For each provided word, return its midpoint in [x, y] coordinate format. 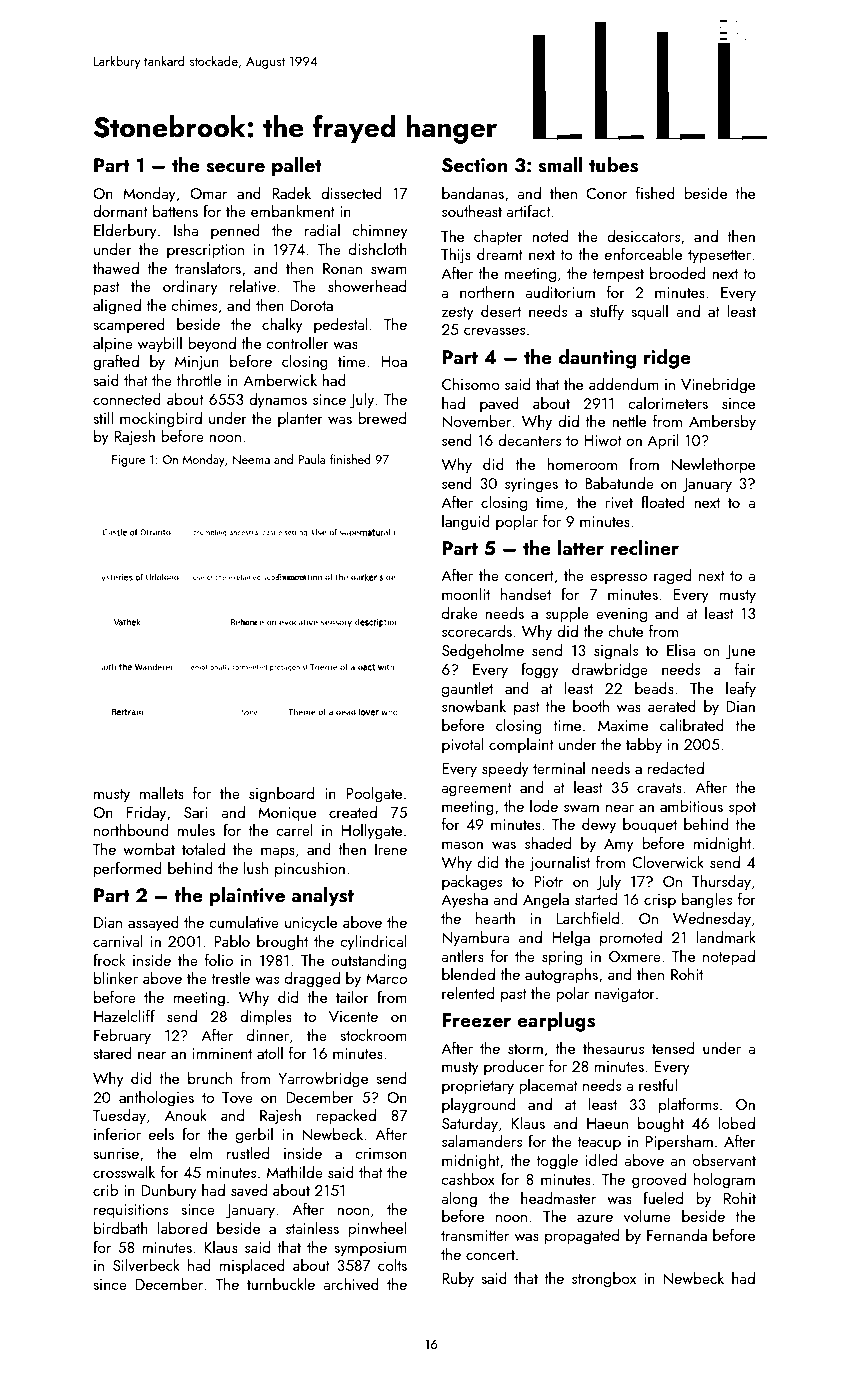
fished [655, 193]
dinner [268, 1035]
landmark [726, 937]
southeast [472, 211]
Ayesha [464, 901]
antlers [462, 956]
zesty [458, 314]
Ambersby [722, 423]
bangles [707, 901]
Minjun [197, 363]
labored [182, 1228]
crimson [381, 1153]
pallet [297, 167]
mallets [162, 793]
